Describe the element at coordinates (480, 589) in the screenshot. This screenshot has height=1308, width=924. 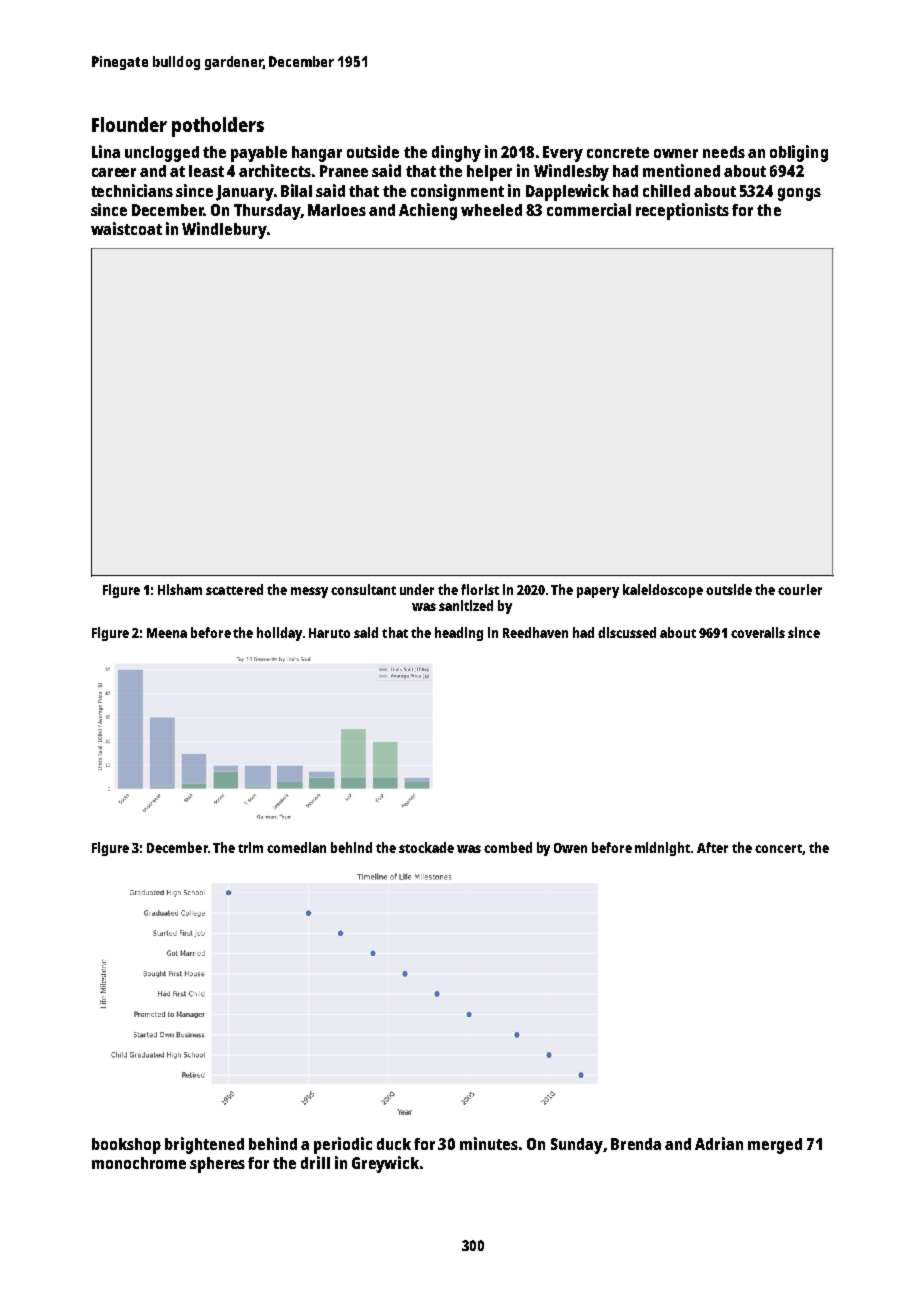
I see `florist` at that location.
